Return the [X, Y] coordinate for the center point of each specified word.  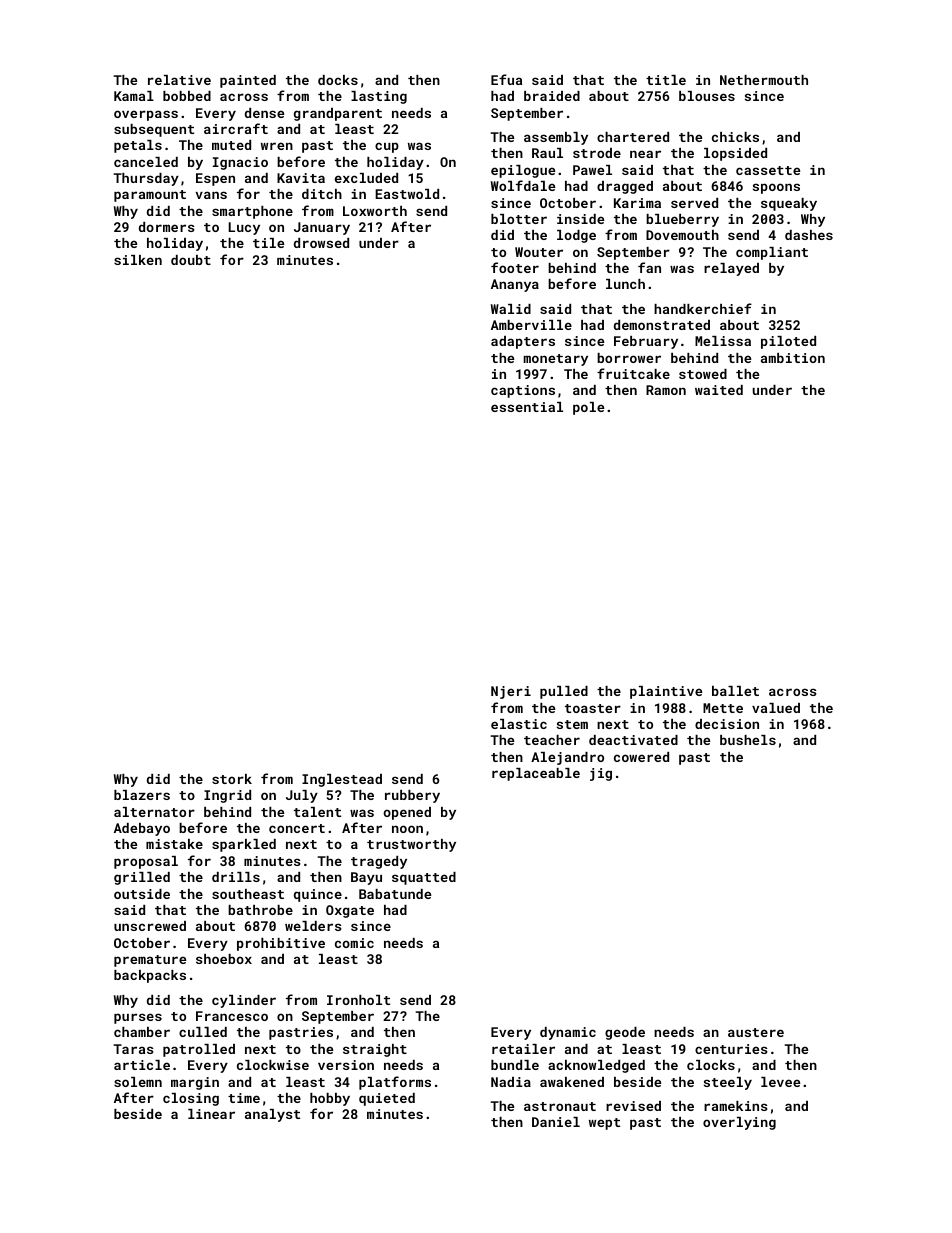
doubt [191, 260]
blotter [519, 219]
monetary [556, 360]
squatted [424, 878]
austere [756, 1032]
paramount [150, 196]
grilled [142, 878]
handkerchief [703, 308]
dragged [625, 187]
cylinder [244, 1001]
